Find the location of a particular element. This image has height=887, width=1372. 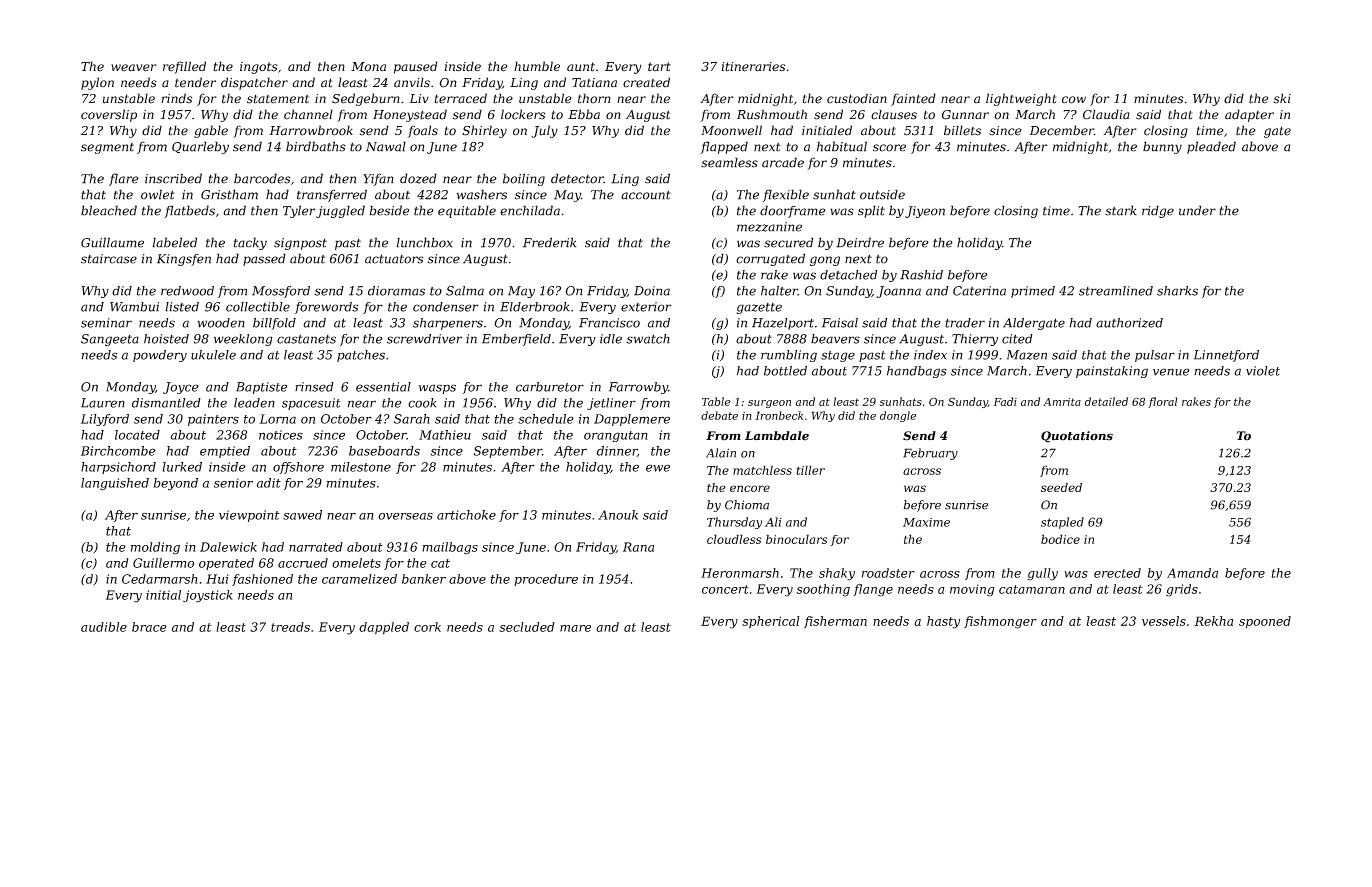

tiller is located at coordinates (810, 470).
